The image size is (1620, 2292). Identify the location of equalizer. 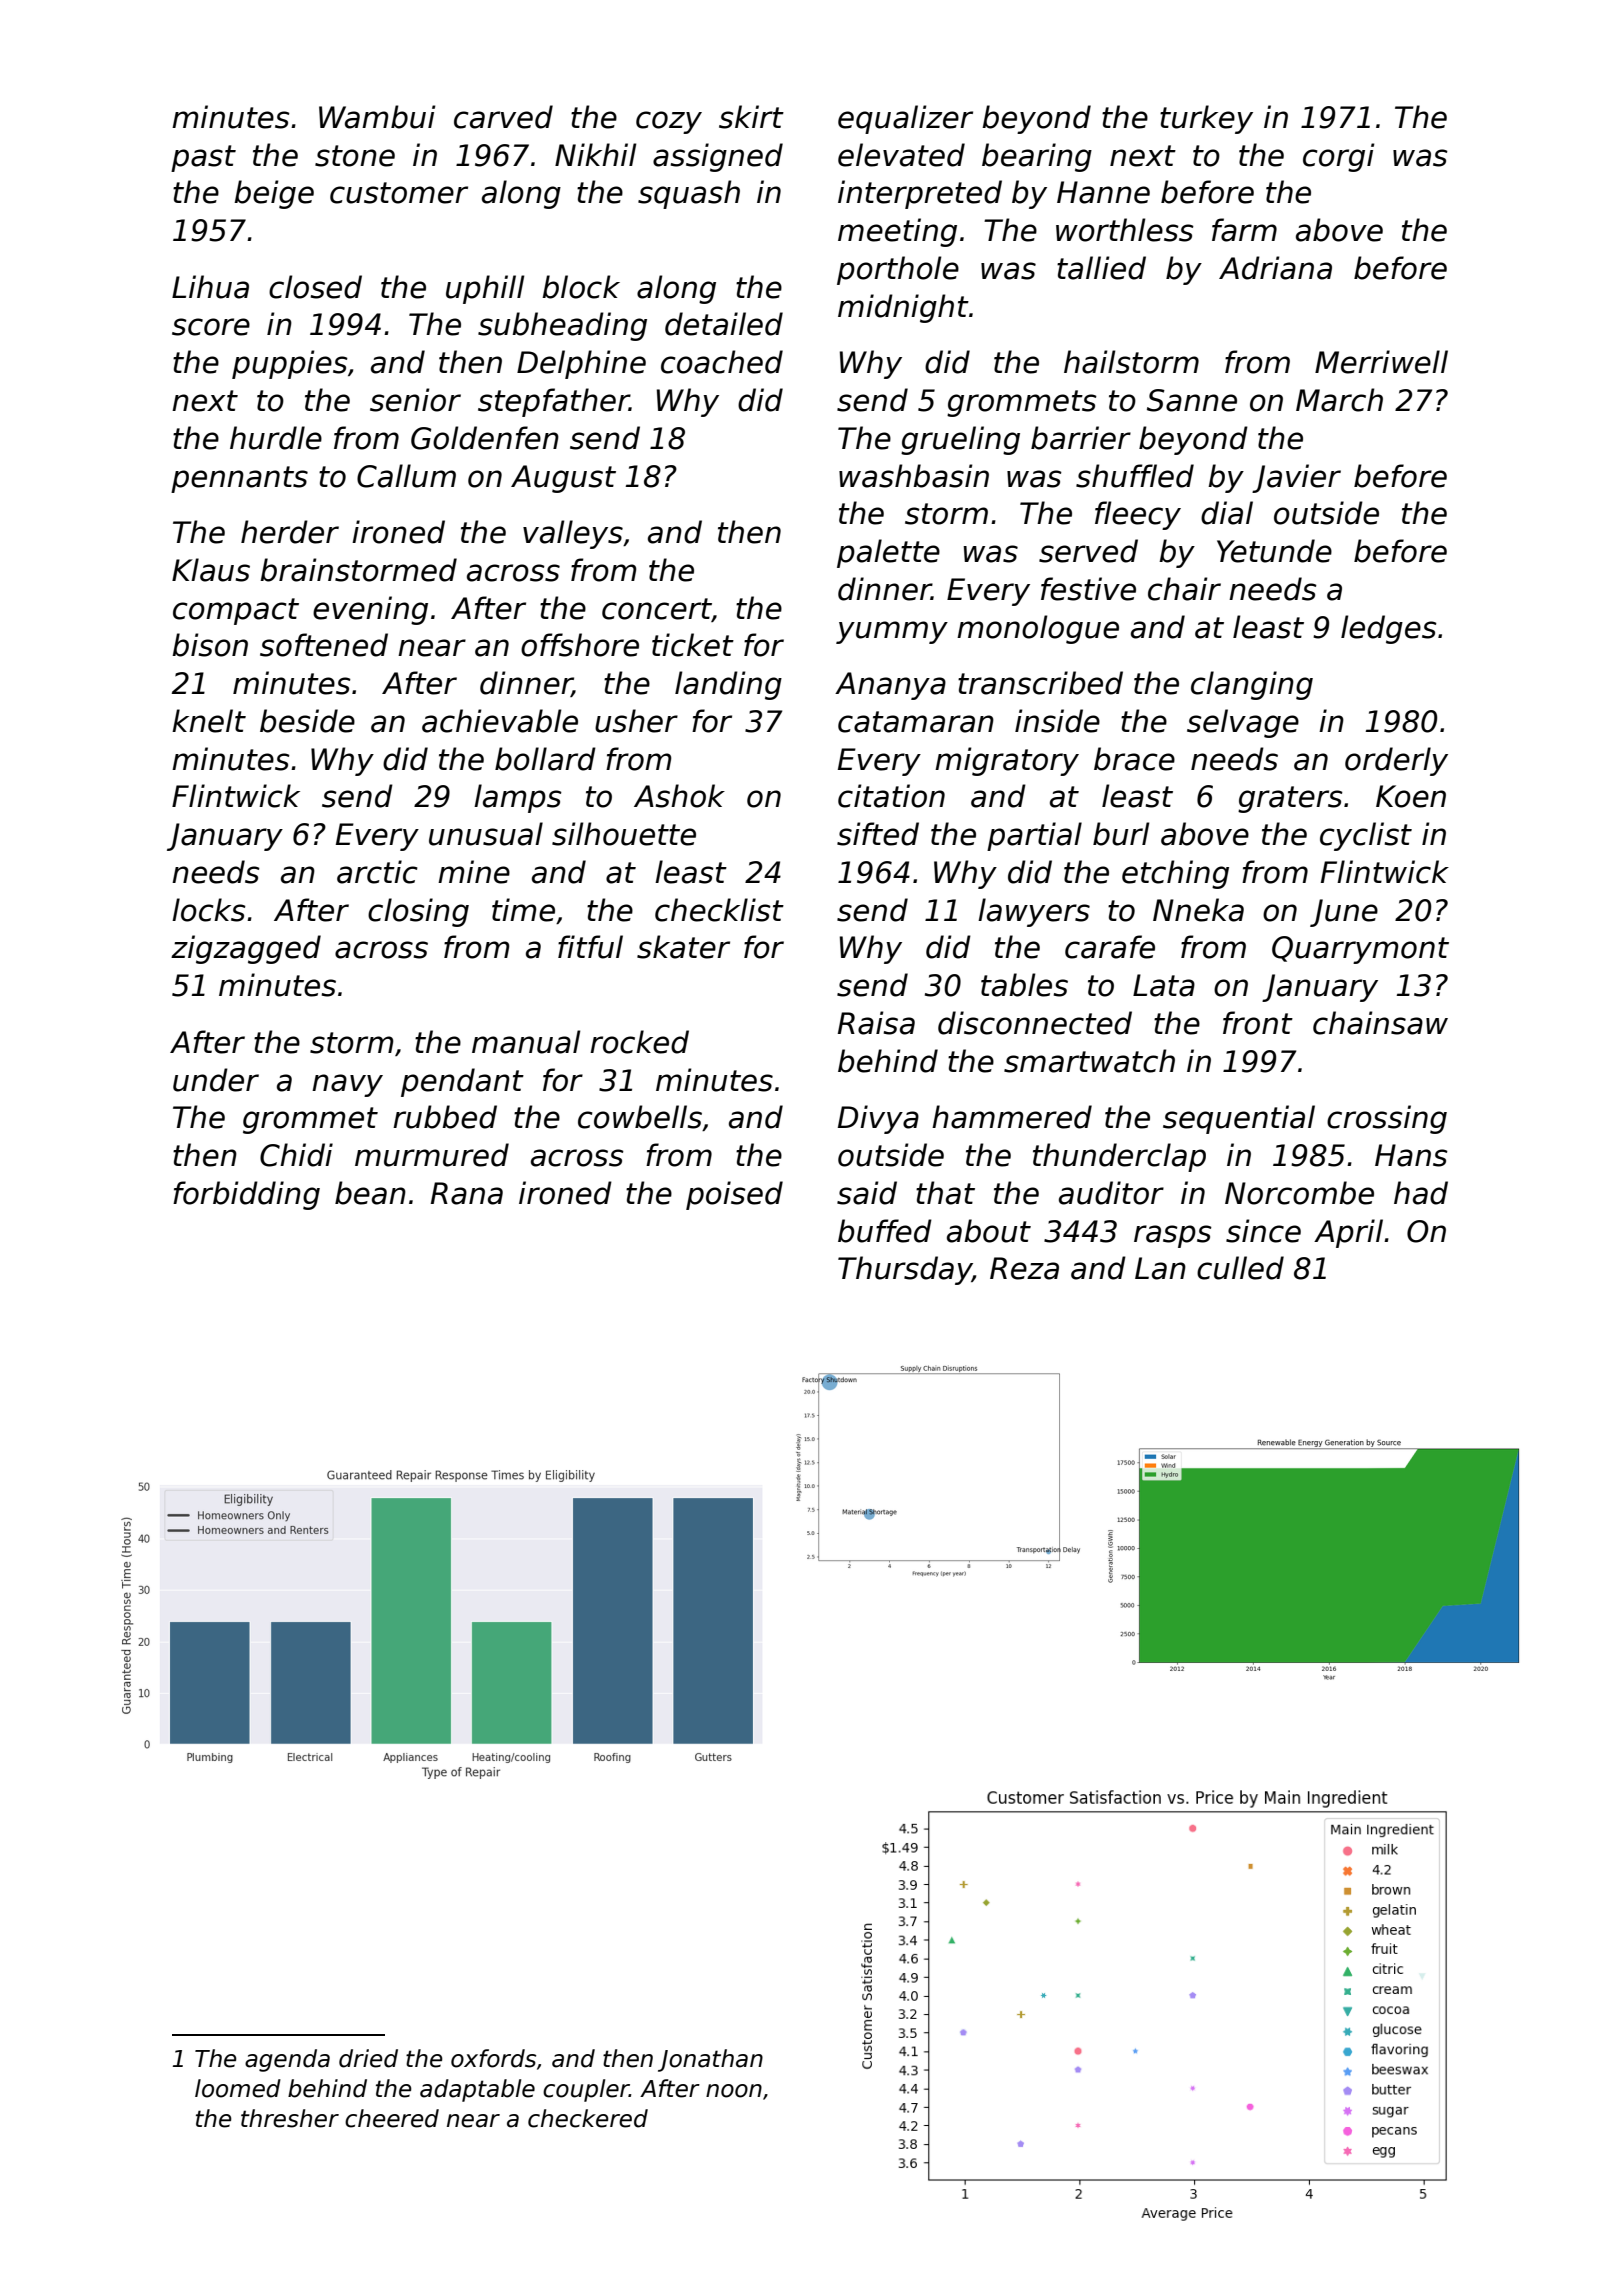
(905, 119).
